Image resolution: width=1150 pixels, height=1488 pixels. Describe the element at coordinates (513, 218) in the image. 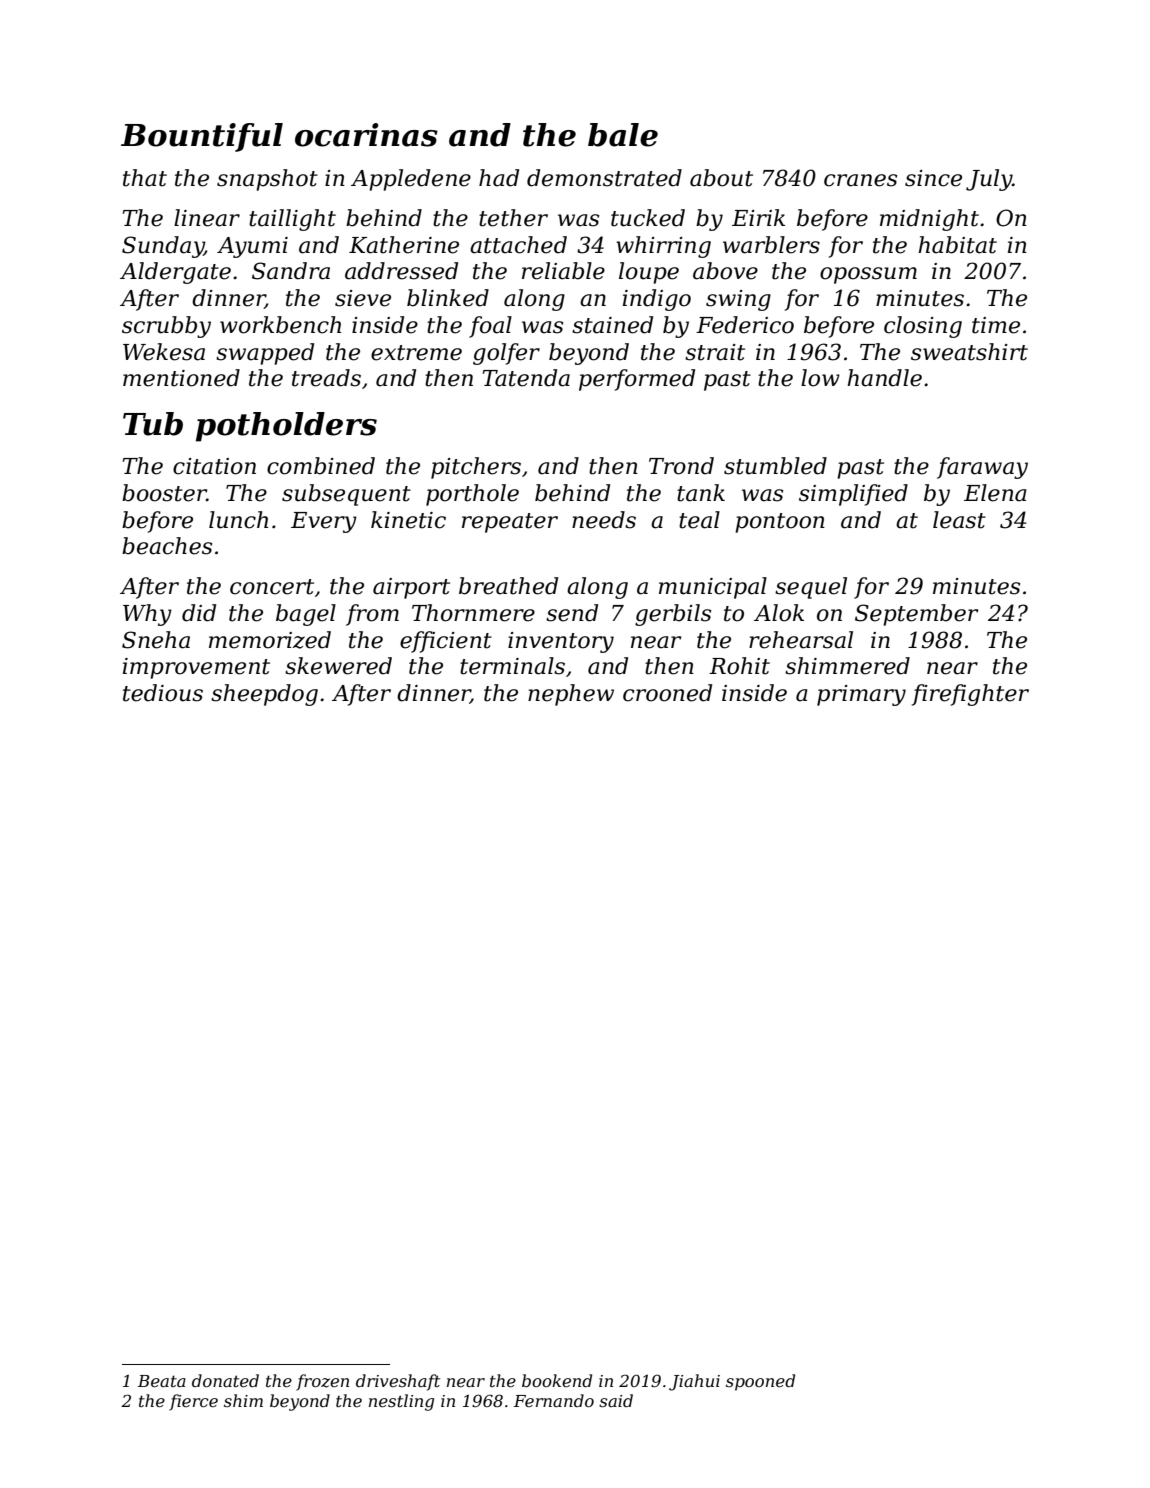

I see `tether` at that location.
